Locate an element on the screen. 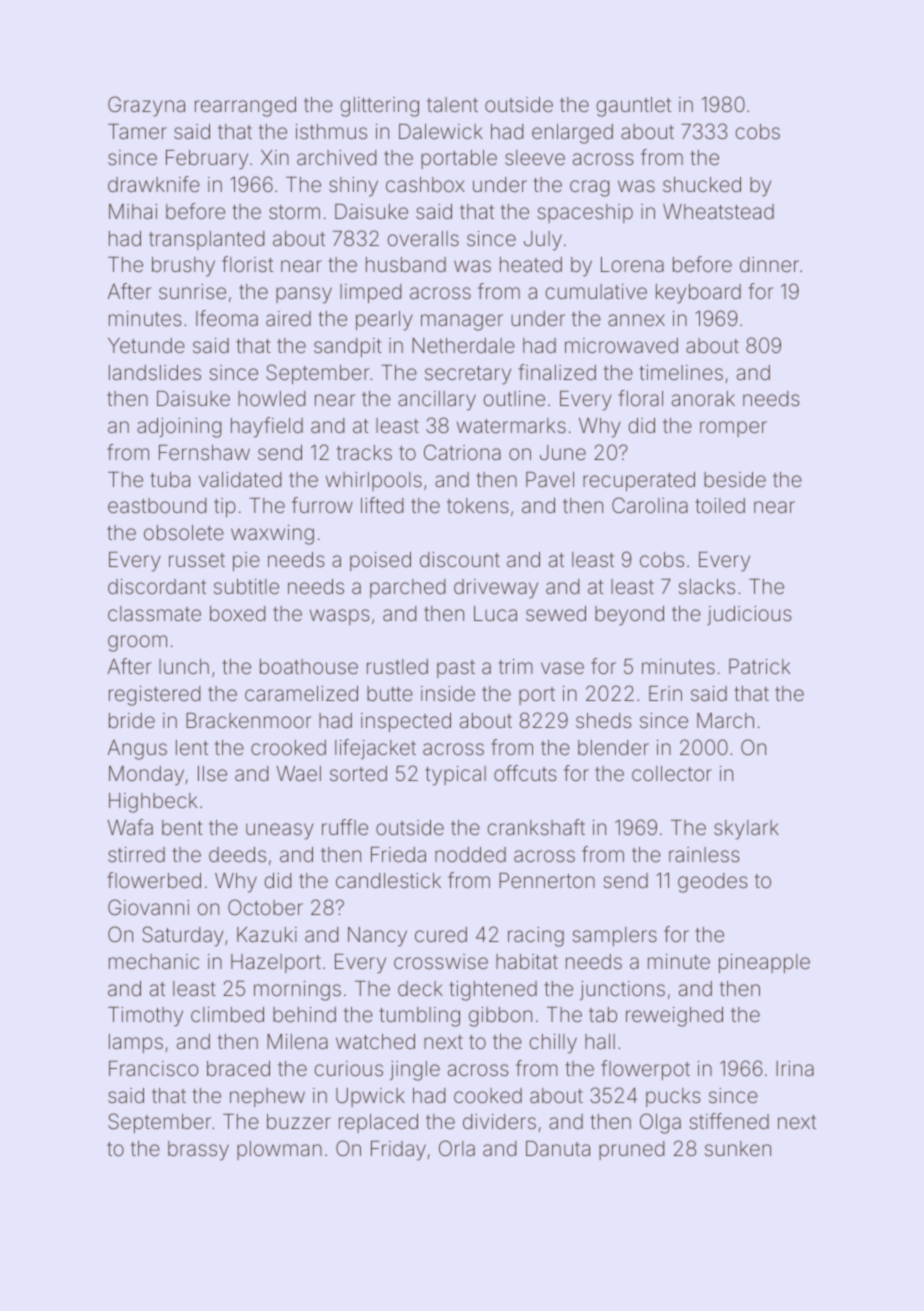 This screenshot has height=1311, width=924. samplers is located at coordinates (614, 936).
